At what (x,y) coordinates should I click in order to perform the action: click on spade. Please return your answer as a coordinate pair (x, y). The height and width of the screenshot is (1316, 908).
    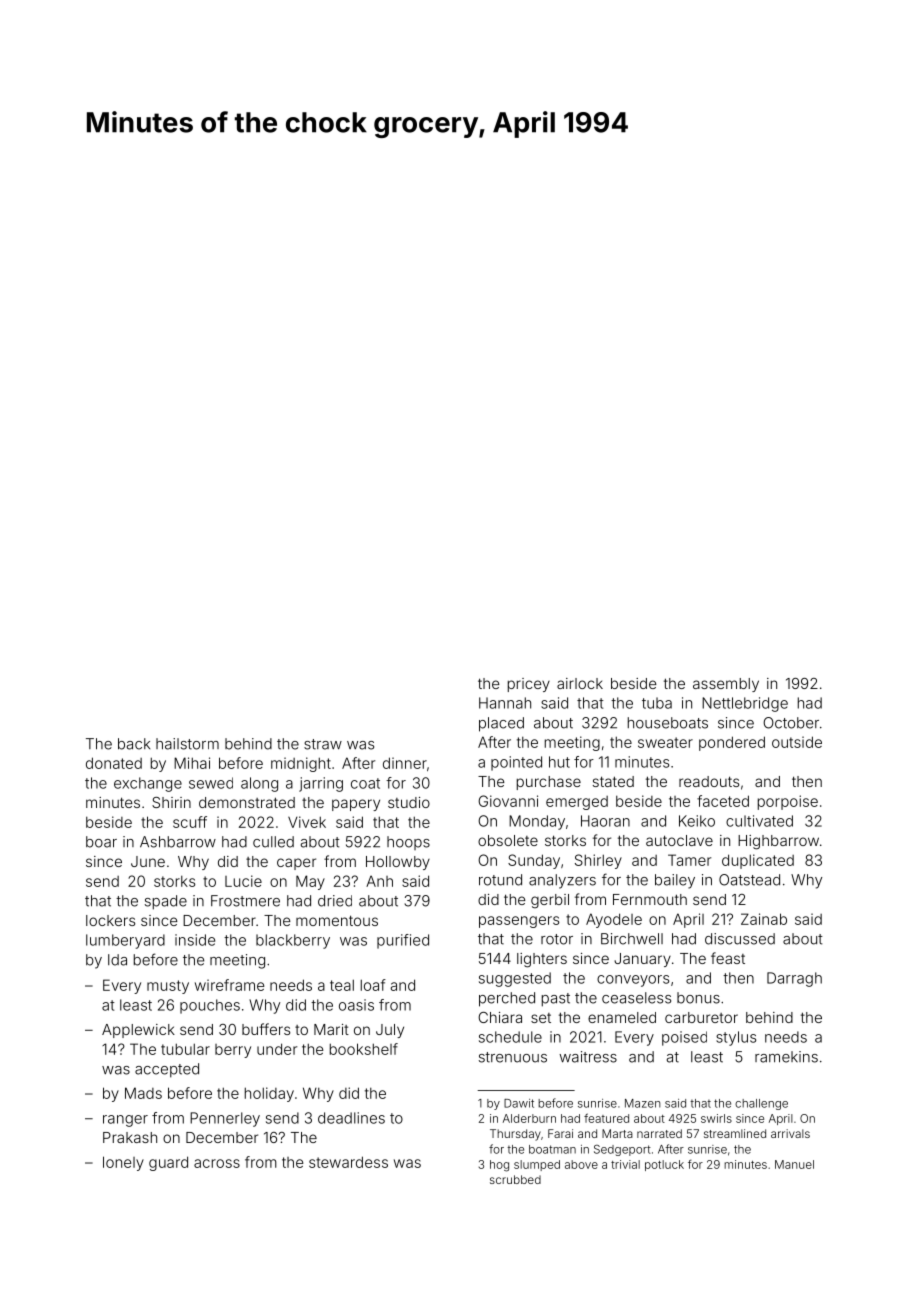
    Looking at the image, I should click on (166, 902).
